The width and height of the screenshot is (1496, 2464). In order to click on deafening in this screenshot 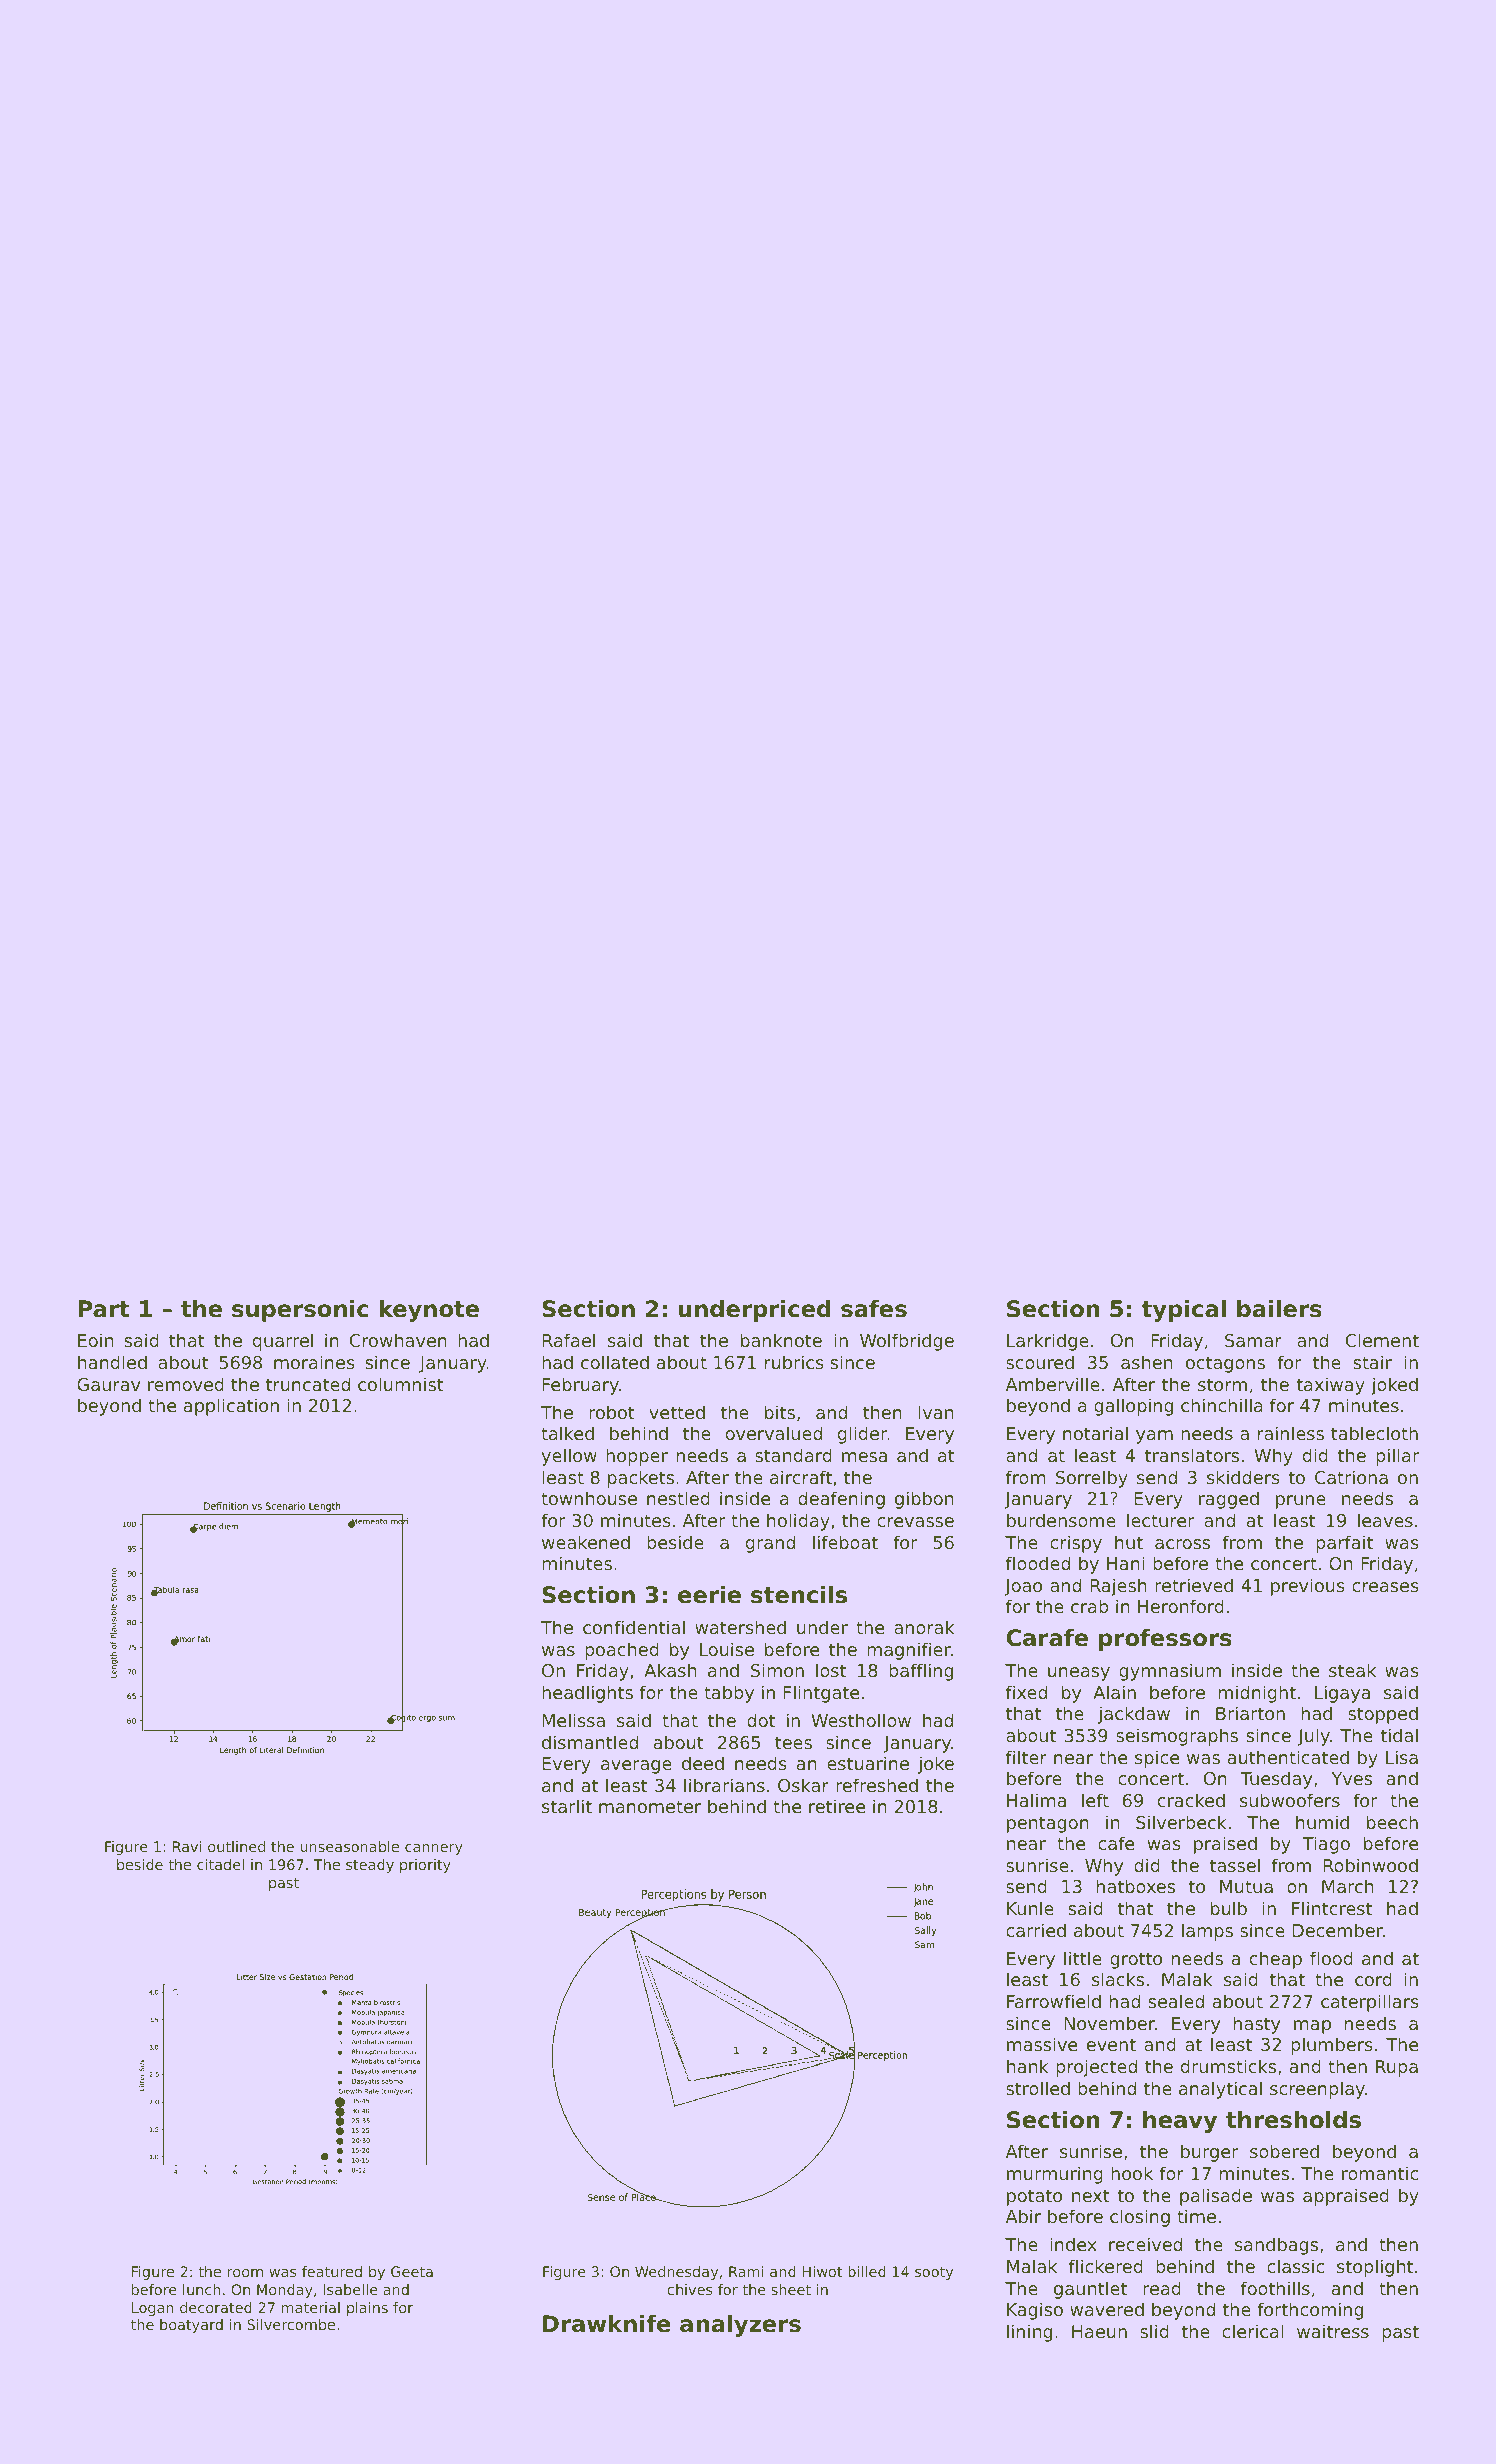, I will do `click(841, 1500)`.
